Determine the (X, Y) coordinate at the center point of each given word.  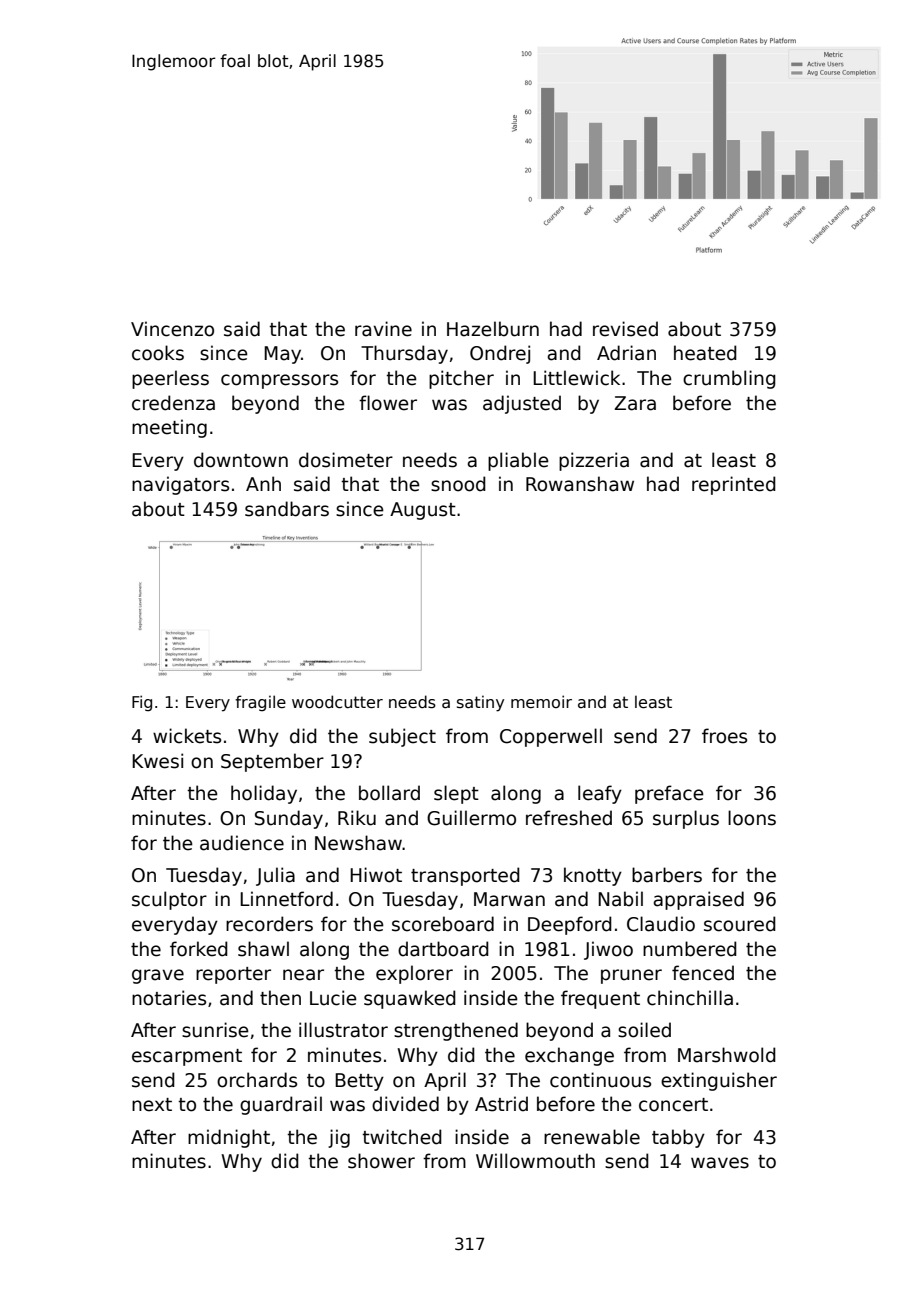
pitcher (461, 379)
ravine (383, 329)
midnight (229, 1138)
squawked (410, 999)
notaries (169, 998)
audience (242, 843)
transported (465, 876)
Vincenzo (172, 329)
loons (752, 818)
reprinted (734, 485)
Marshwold (727, 1055)
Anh (263, 483)
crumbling (729, 379)
